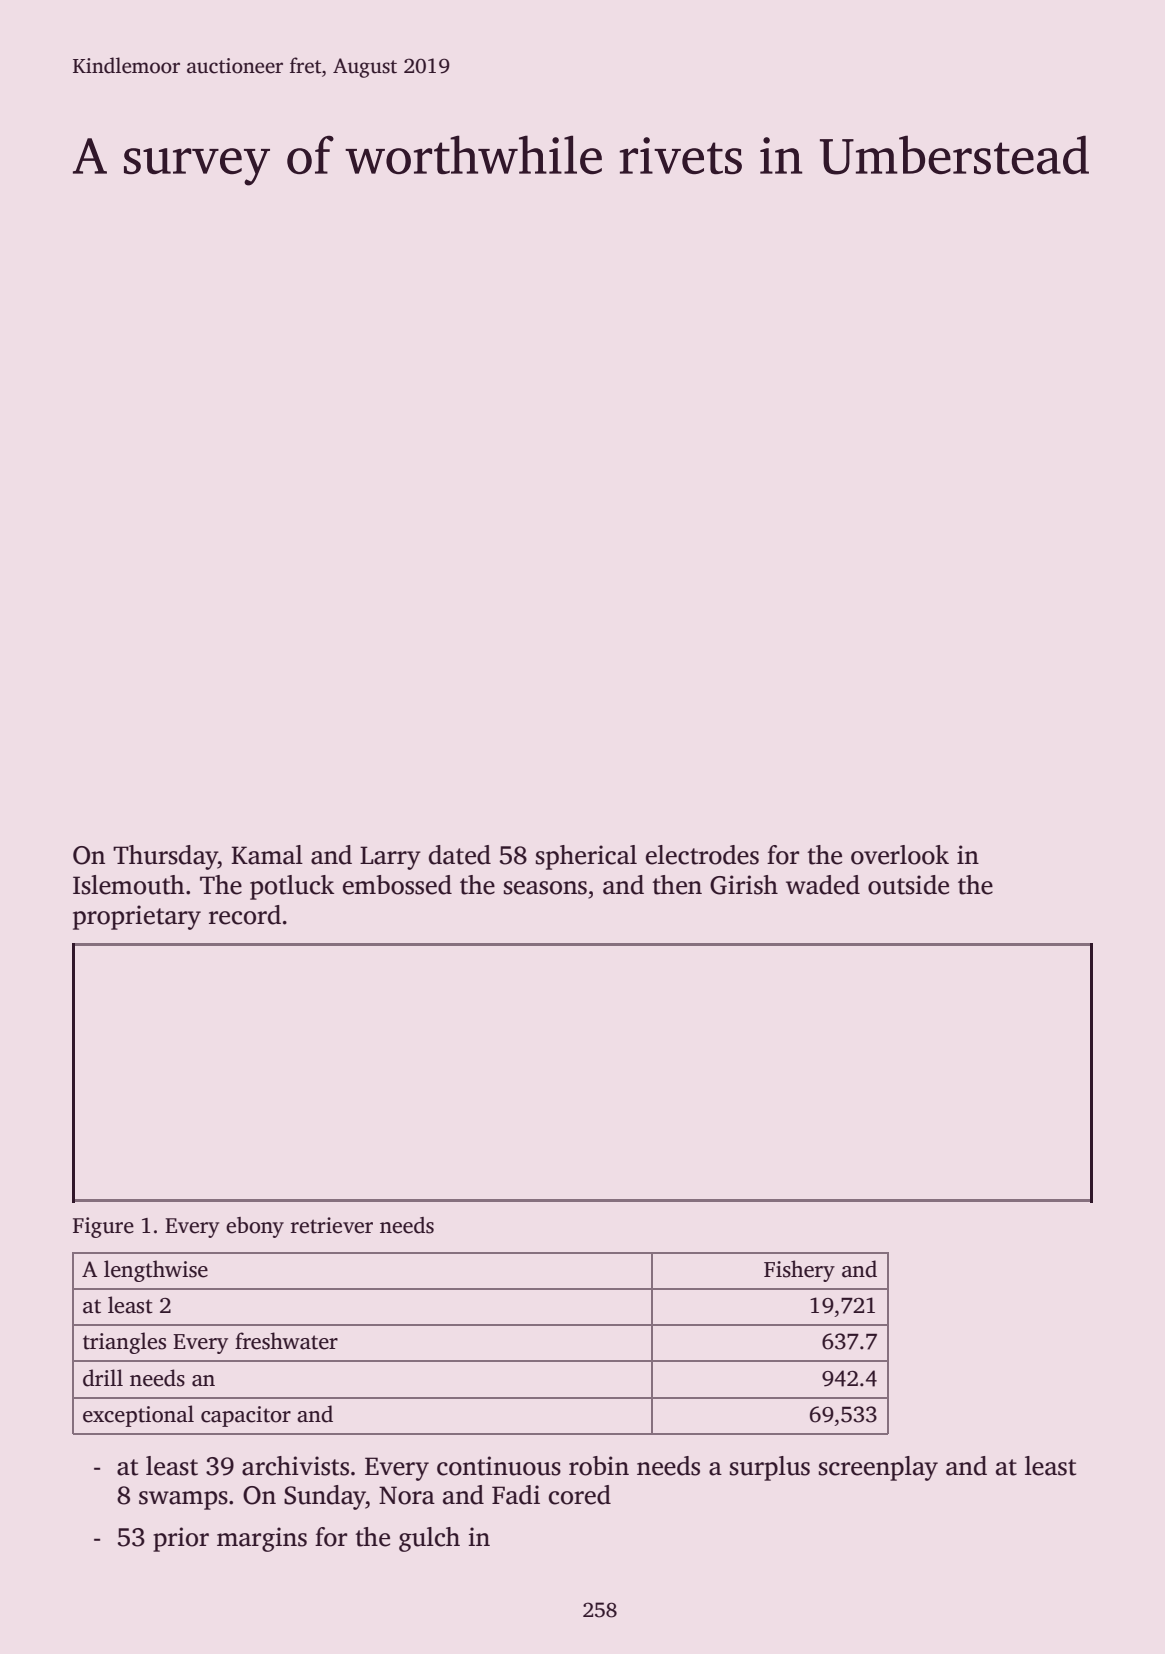  I want to click on Thursday, so click(165, 857).
